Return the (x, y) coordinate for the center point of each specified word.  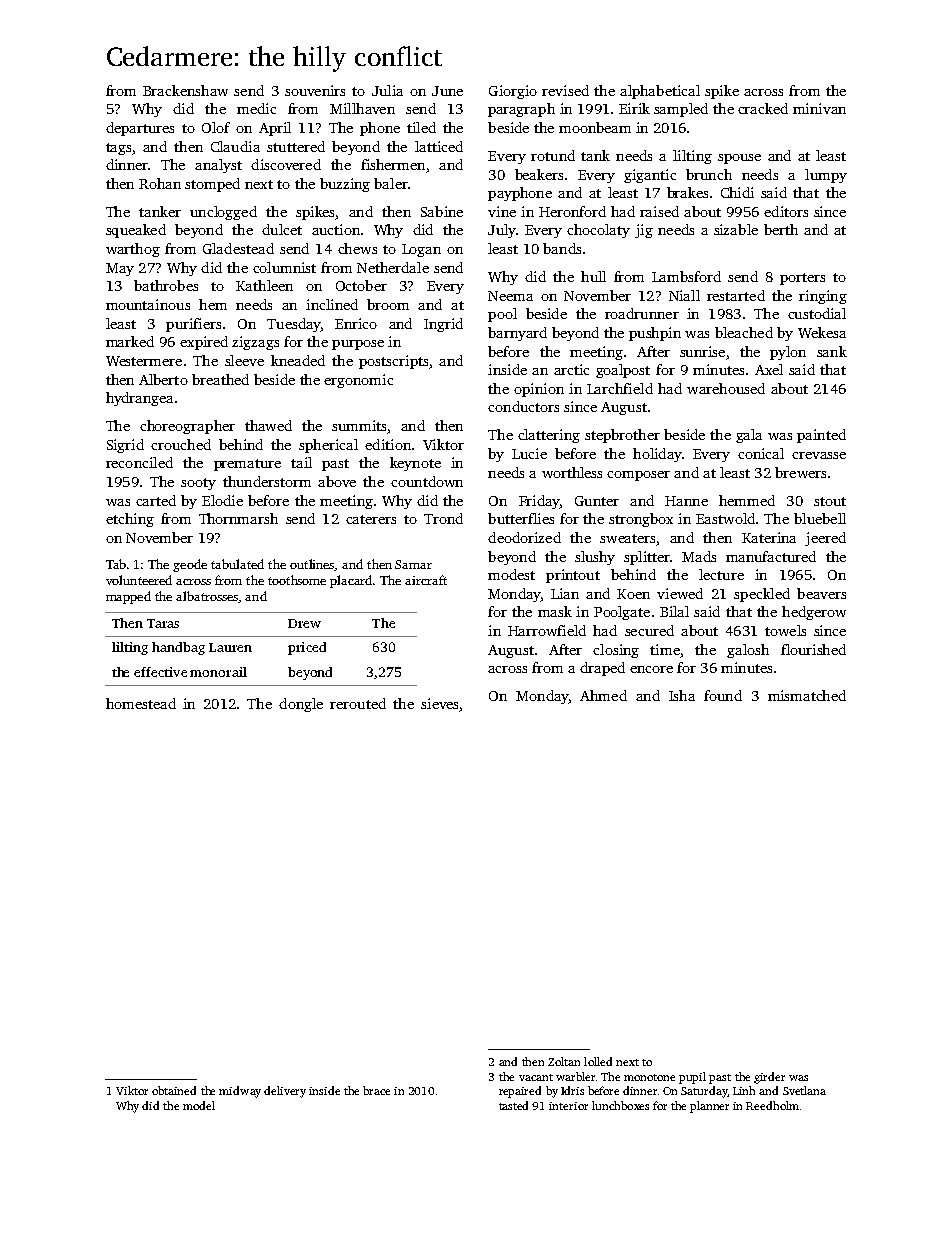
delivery (285, 1092)
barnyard (517, 334)
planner (709, 1107)
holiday (657, 455)
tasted (513, 1105)
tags (118, 149)
